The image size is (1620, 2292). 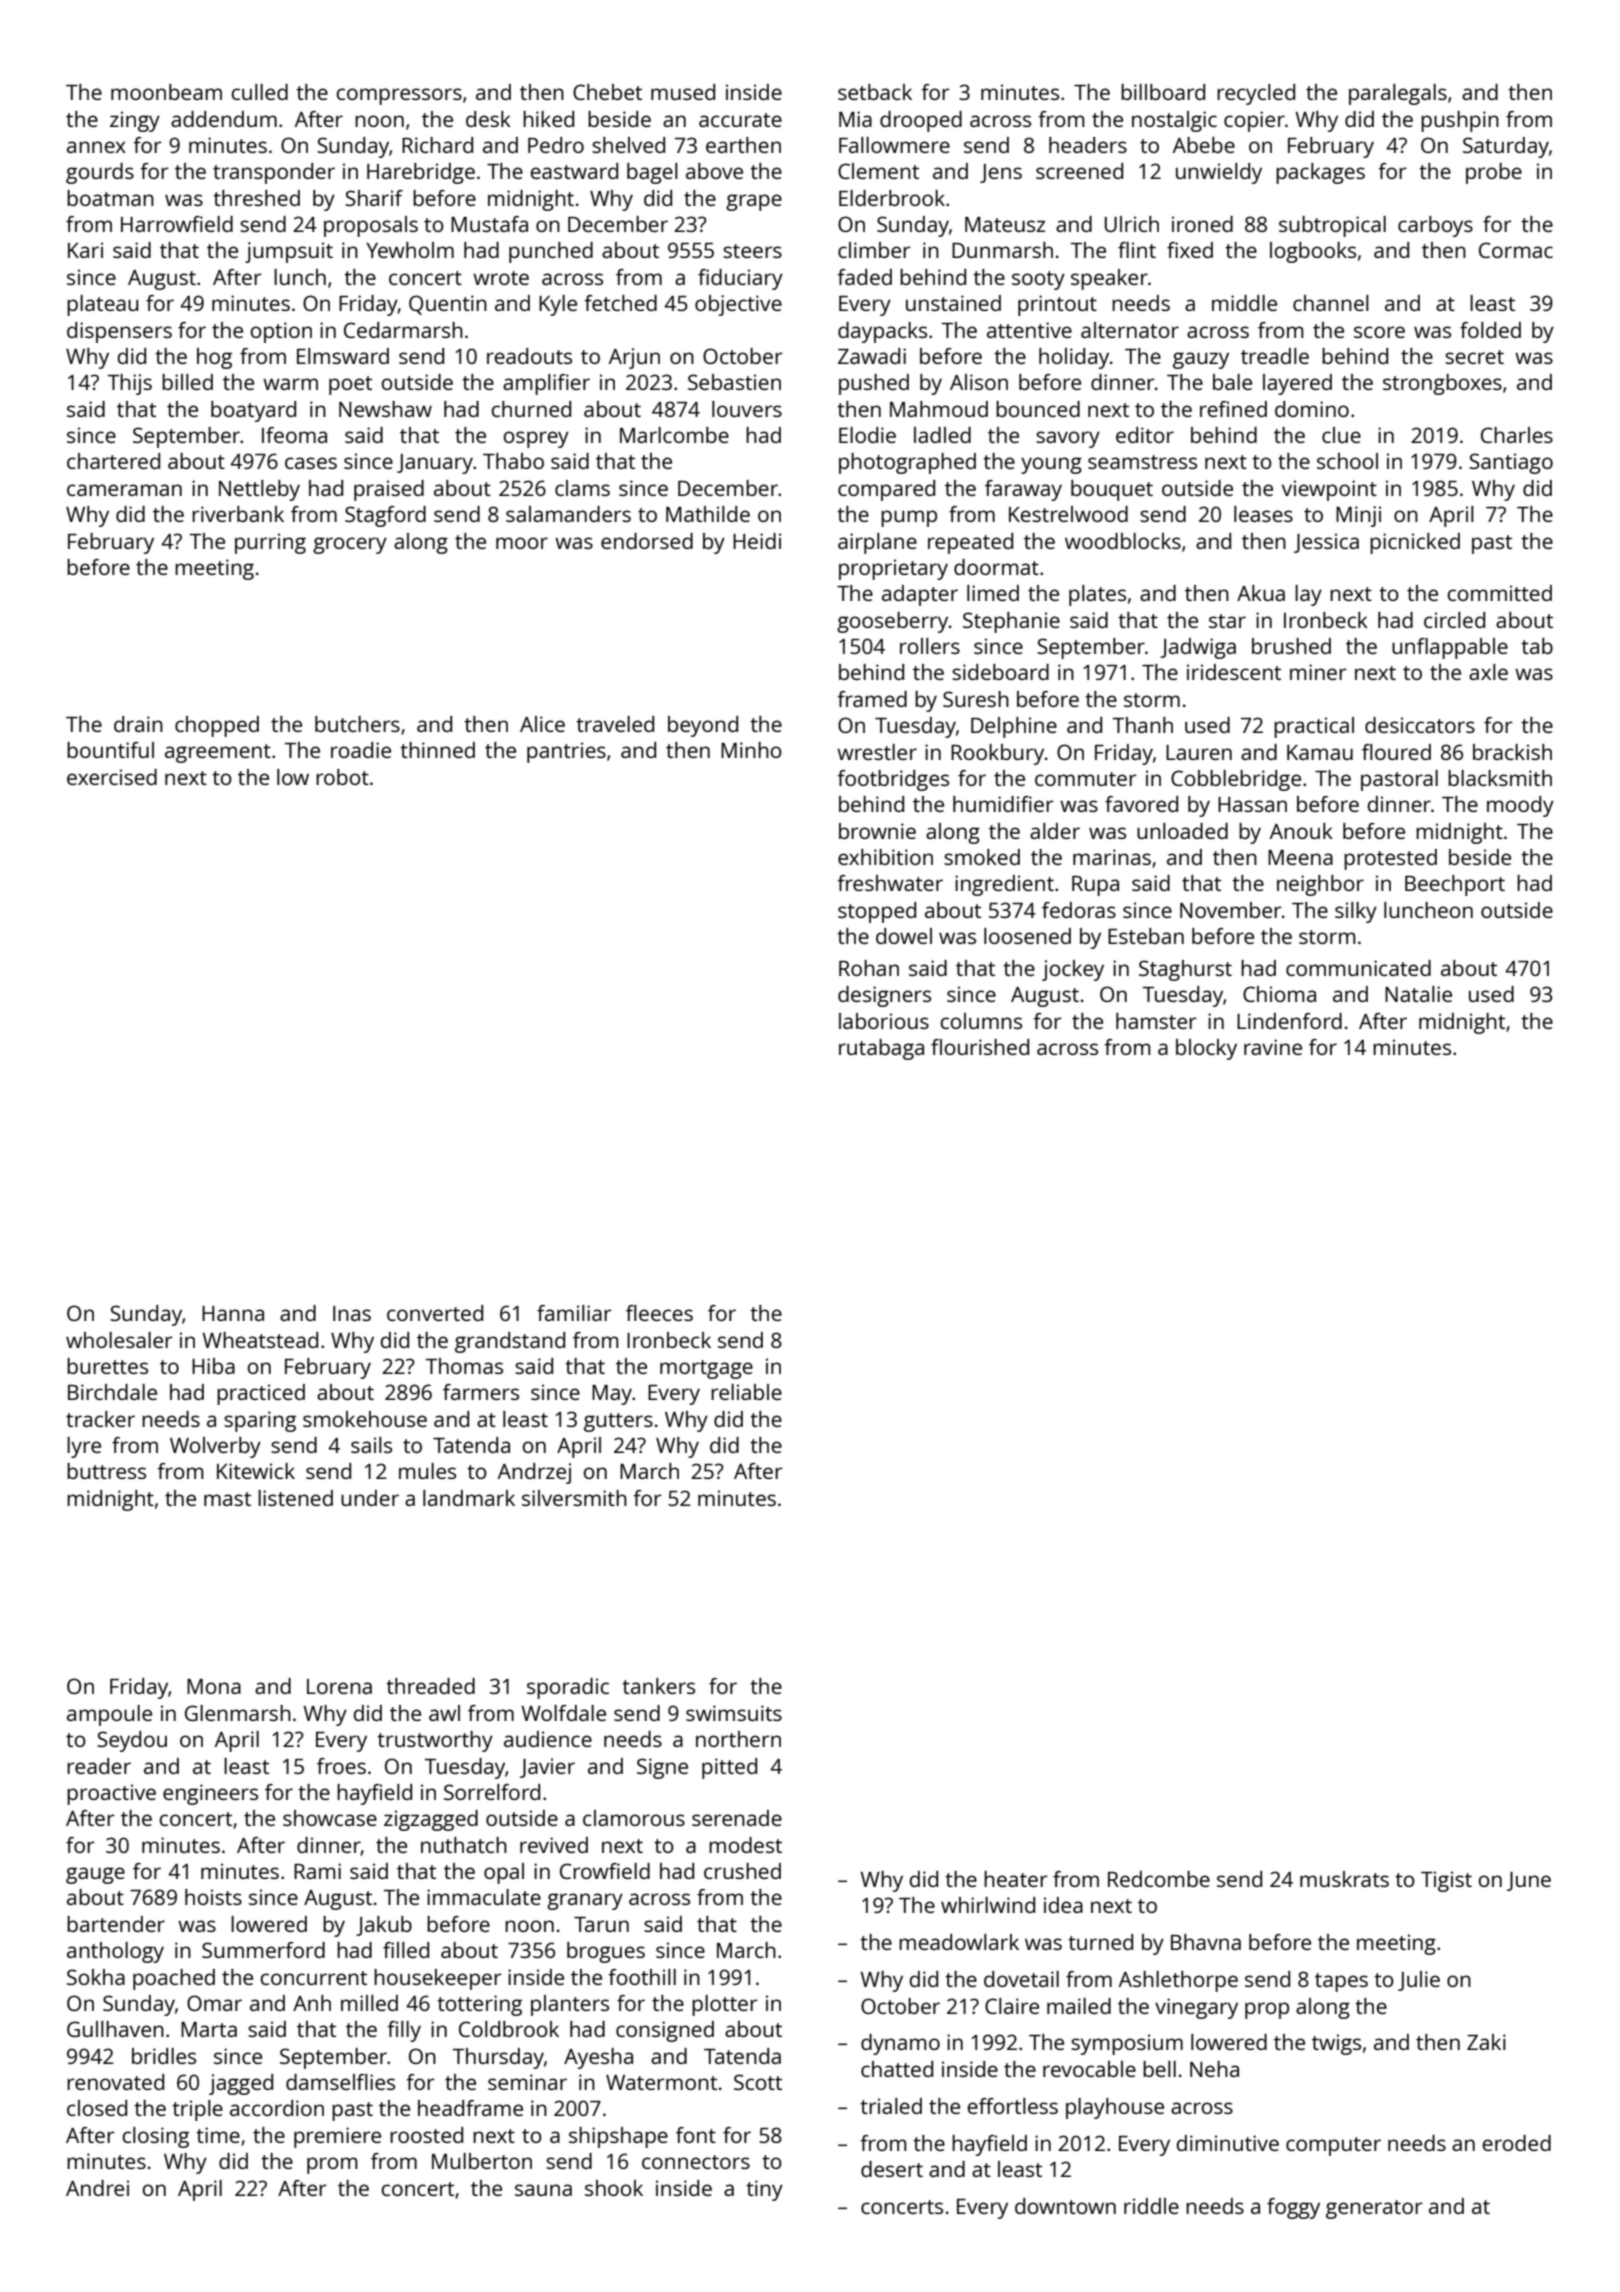 What do you see at coordinates (399, 96) in the image?
I see `compressors` at bounding box center [399, 96].
